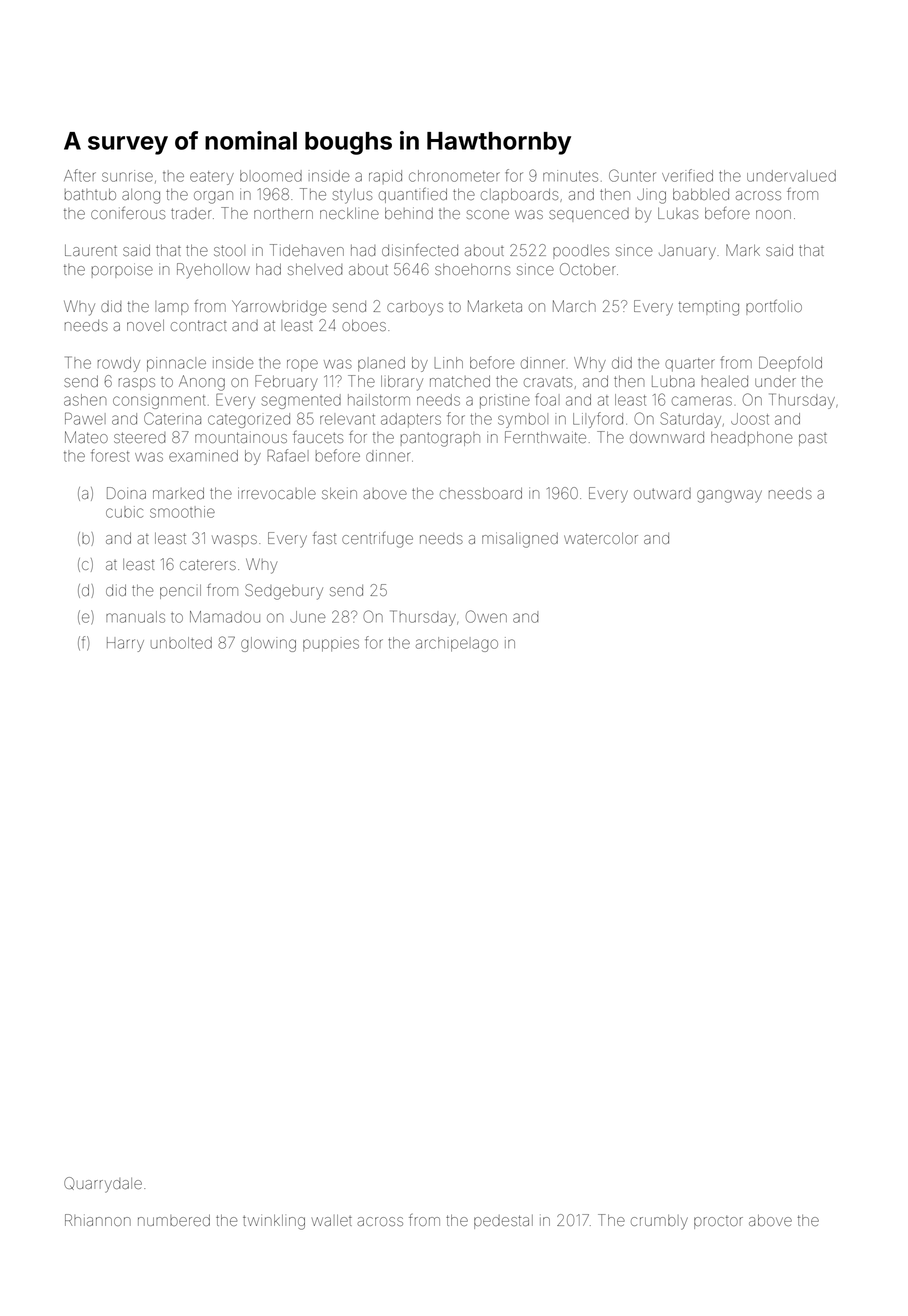  Describe the element at coordinates (690, 420) in the screenshot. I see `Saturday` at that location.
